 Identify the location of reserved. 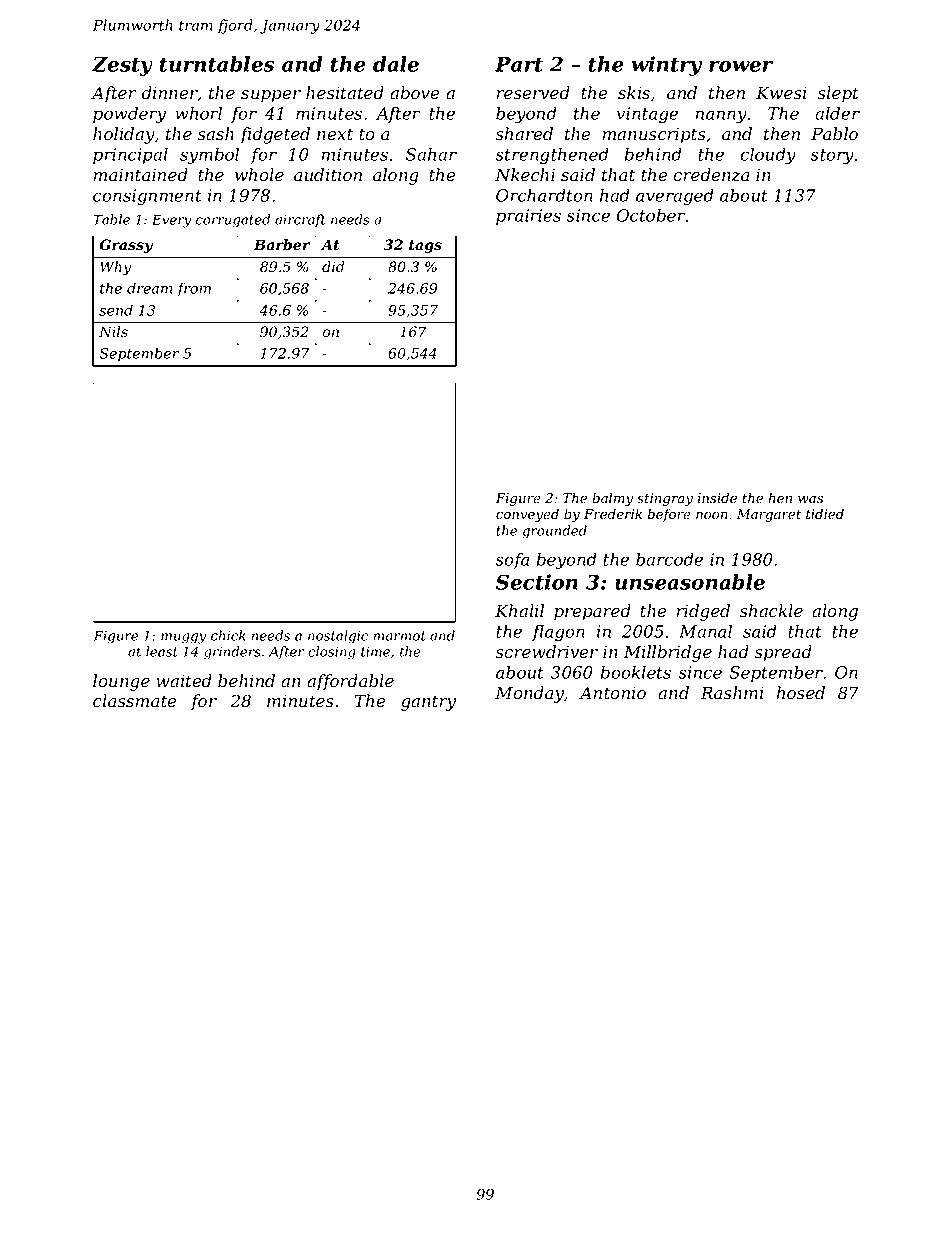
(533, 93).
